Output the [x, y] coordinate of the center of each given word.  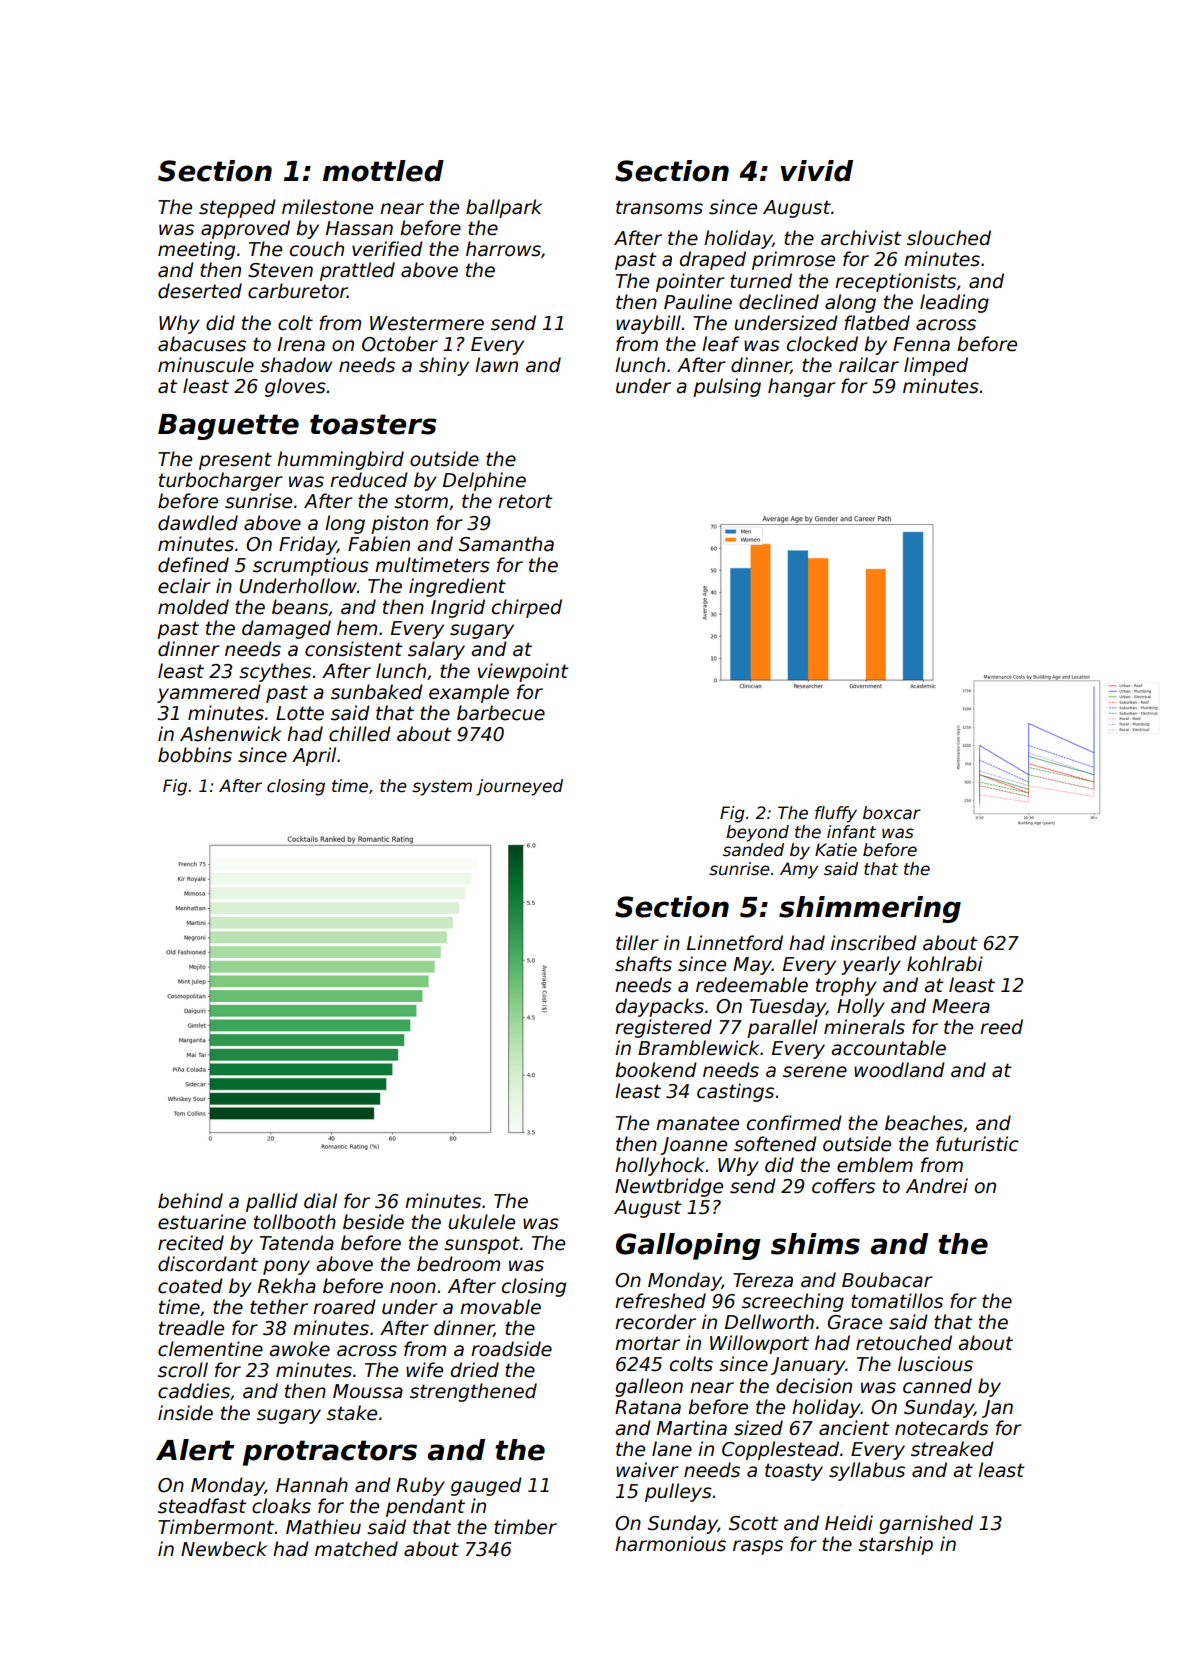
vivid [816, 171]
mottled [383, 171]
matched [356, 1549]
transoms [659, 207]
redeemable [752, 985]
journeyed [519, 787]
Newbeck [224, 1549]
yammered [209, 693]
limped [936, 366]
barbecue [501, 713]
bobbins [195, 755]
